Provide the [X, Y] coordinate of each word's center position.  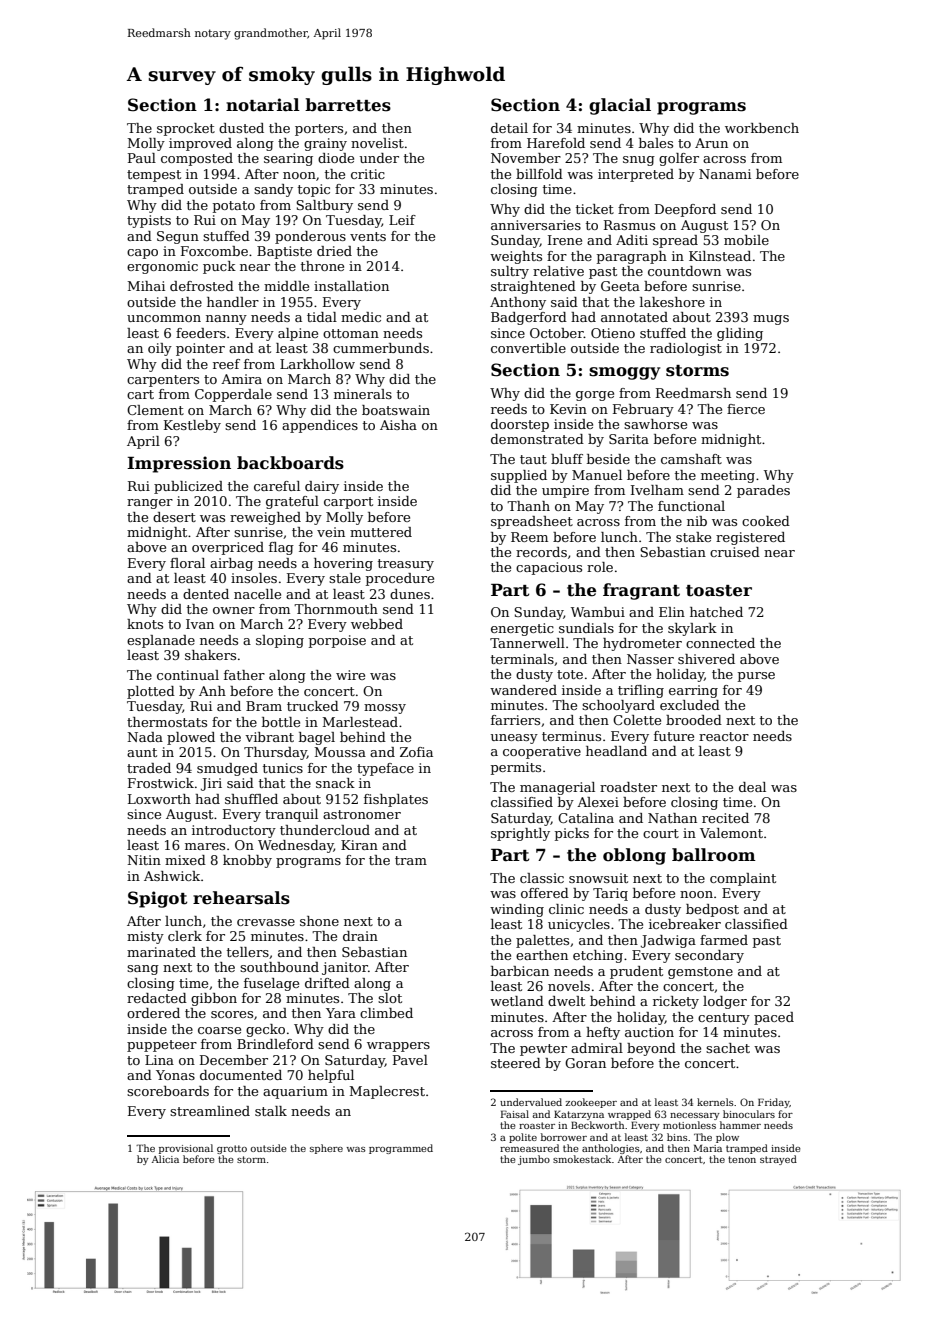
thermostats [167, 722]
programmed [401, 1149]
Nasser [650, 659]
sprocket [186, 129]
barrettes [348, 105]
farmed [724, 940]
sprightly [520, 834]
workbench [762, 128]
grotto [232, 1149]
